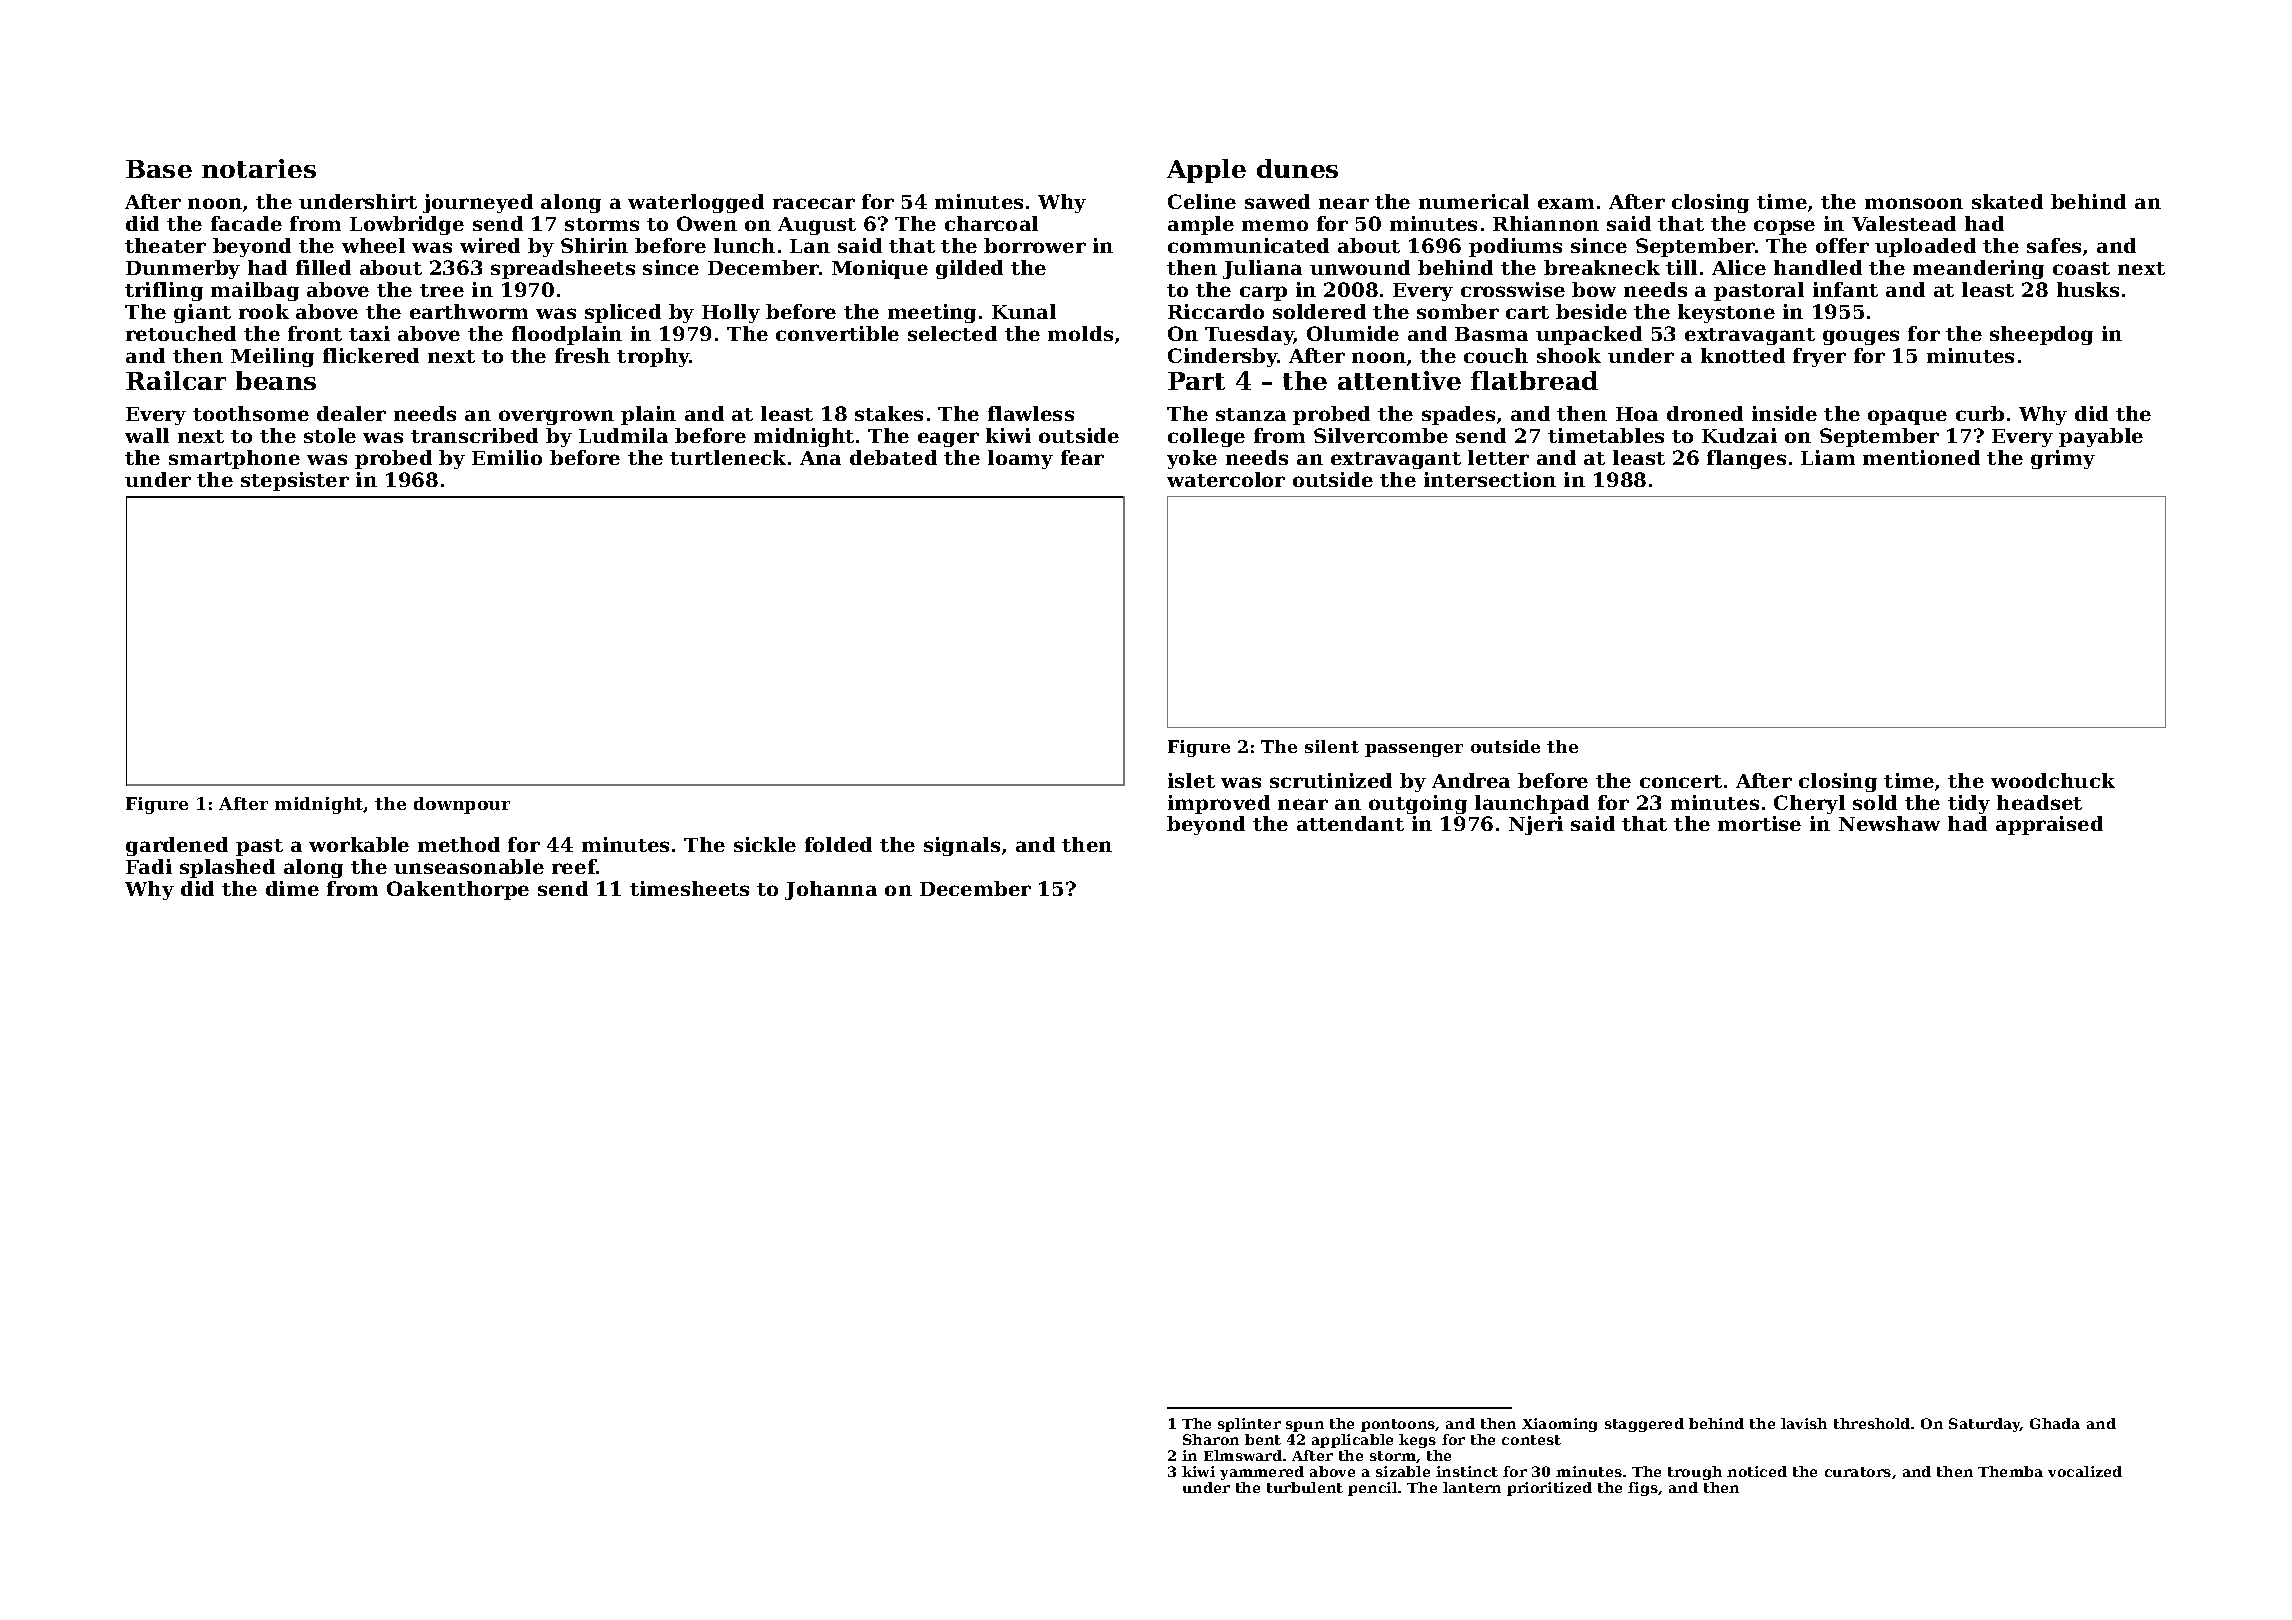 The image size is (2292, 1620). I want to click on signals, so click(962, 846).
